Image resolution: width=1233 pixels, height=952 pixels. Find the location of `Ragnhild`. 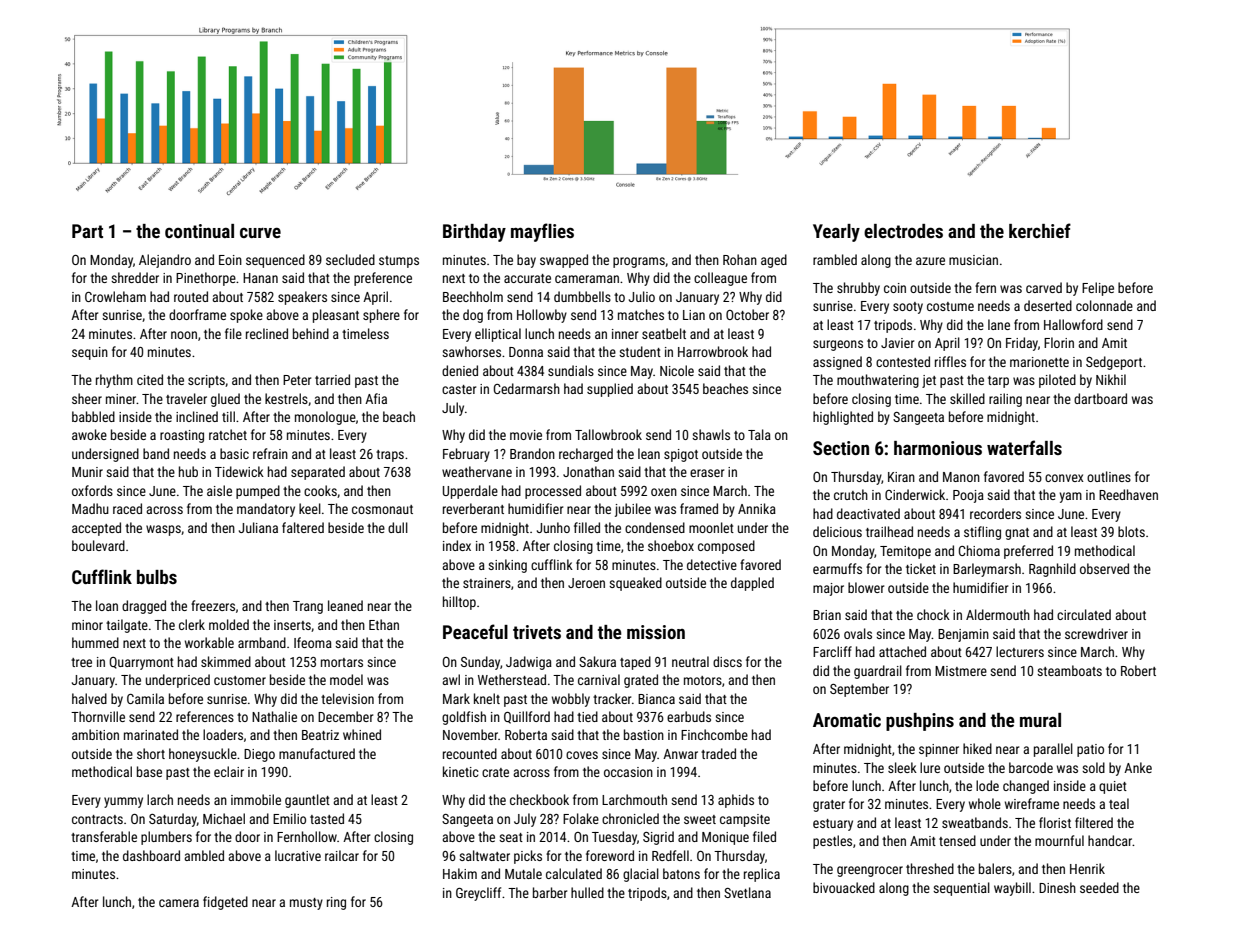

Ragnhild is located at coordinates (1052, 570).
